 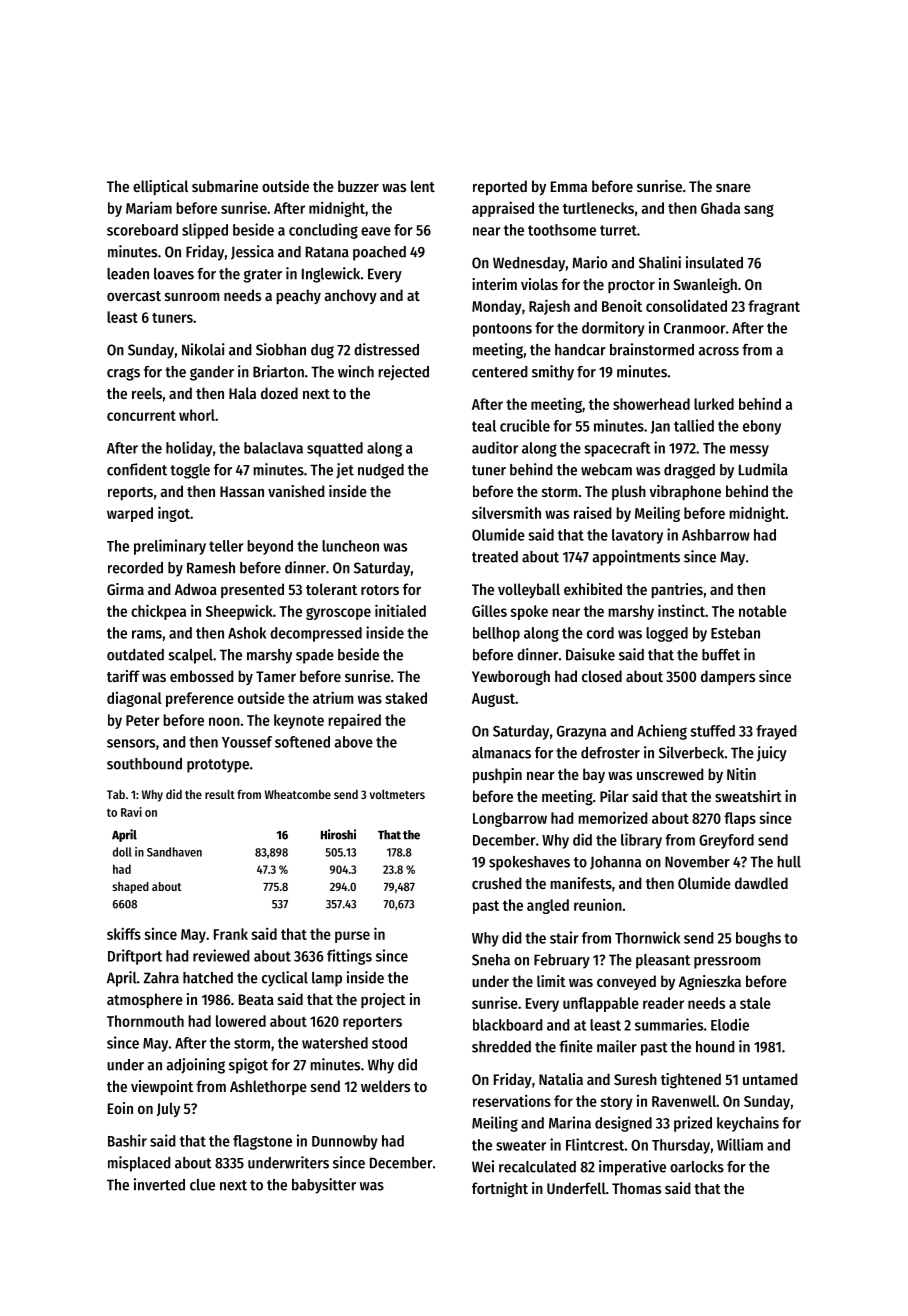 I want to click on Jessica, so click(x=252, y=252).
